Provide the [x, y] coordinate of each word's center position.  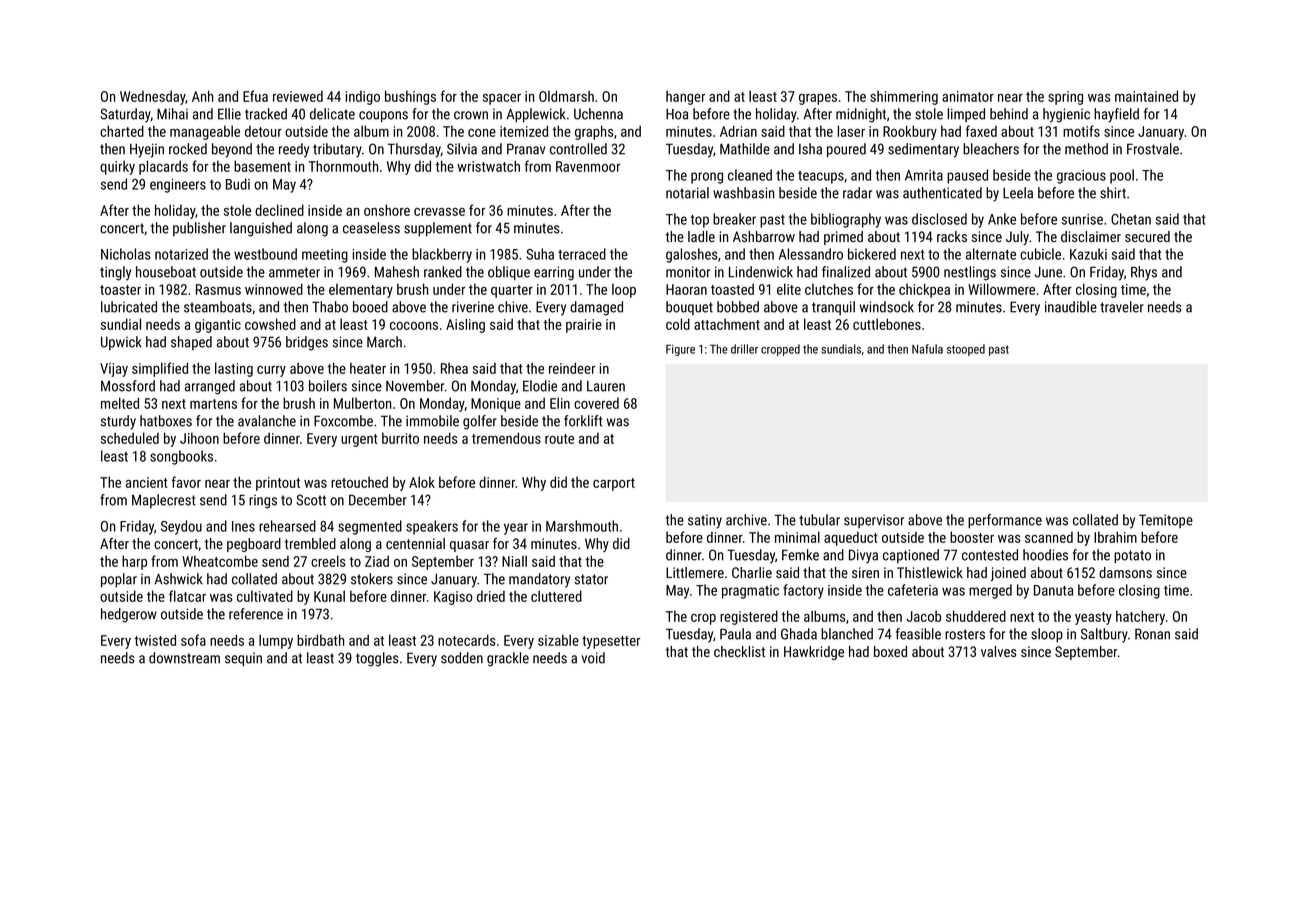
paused [967, 176]
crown [471, 115]
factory [803, 591]
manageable [205, 132]
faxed [981, 131]
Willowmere [1001, 289]
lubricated [129, 307]
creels [328, 561]
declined [279, 210]
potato [1132, 556]
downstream [184, 658]
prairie [584, 326]
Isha [810, 149]
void [593, 658]
